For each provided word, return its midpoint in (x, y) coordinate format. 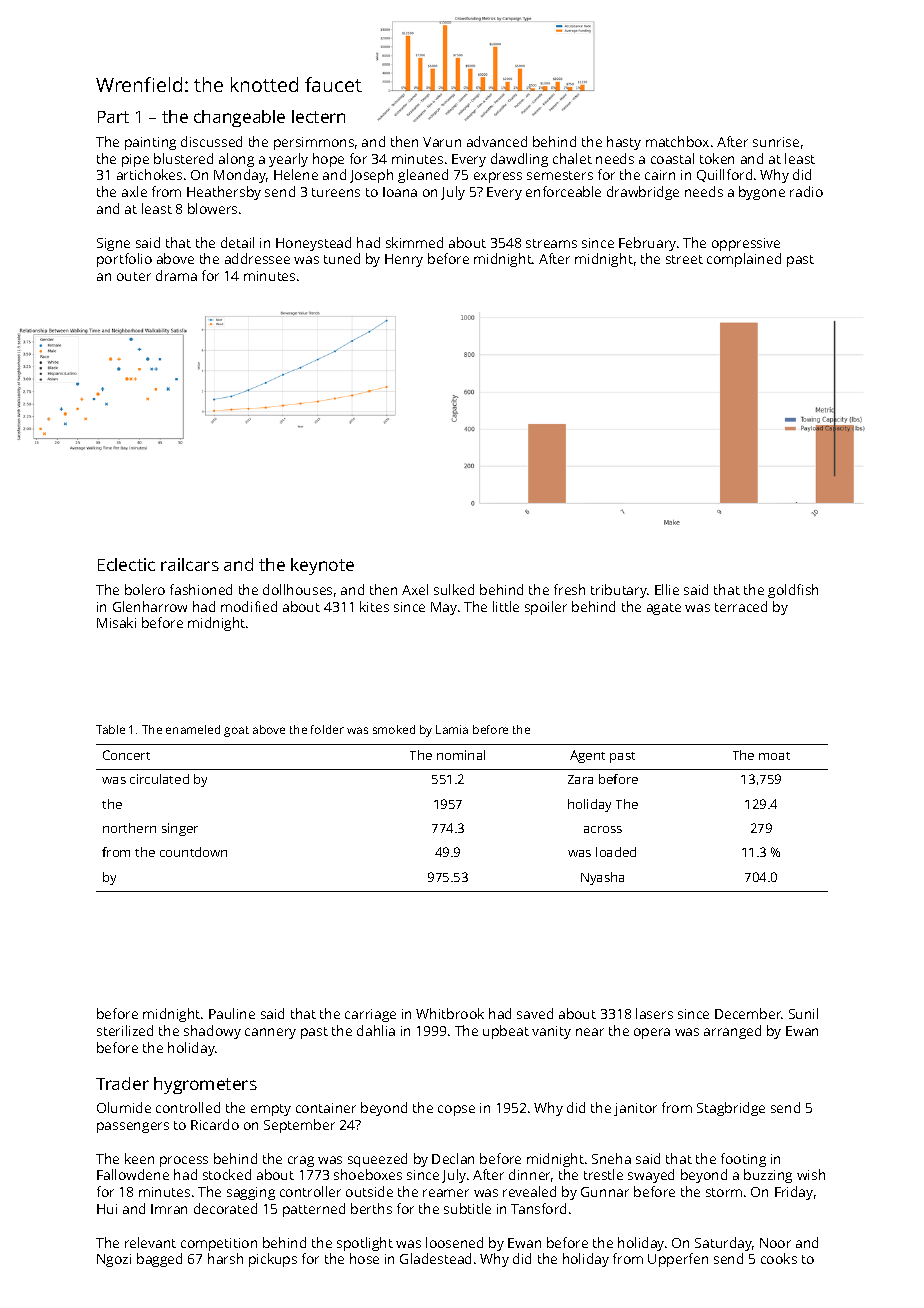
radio (806, 191)
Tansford (538, 1208)
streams (551, 243)
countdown (193, 852)
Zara (580, 779)
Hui (107, 1209)
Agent (587, 756)
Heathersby (224, 193)
